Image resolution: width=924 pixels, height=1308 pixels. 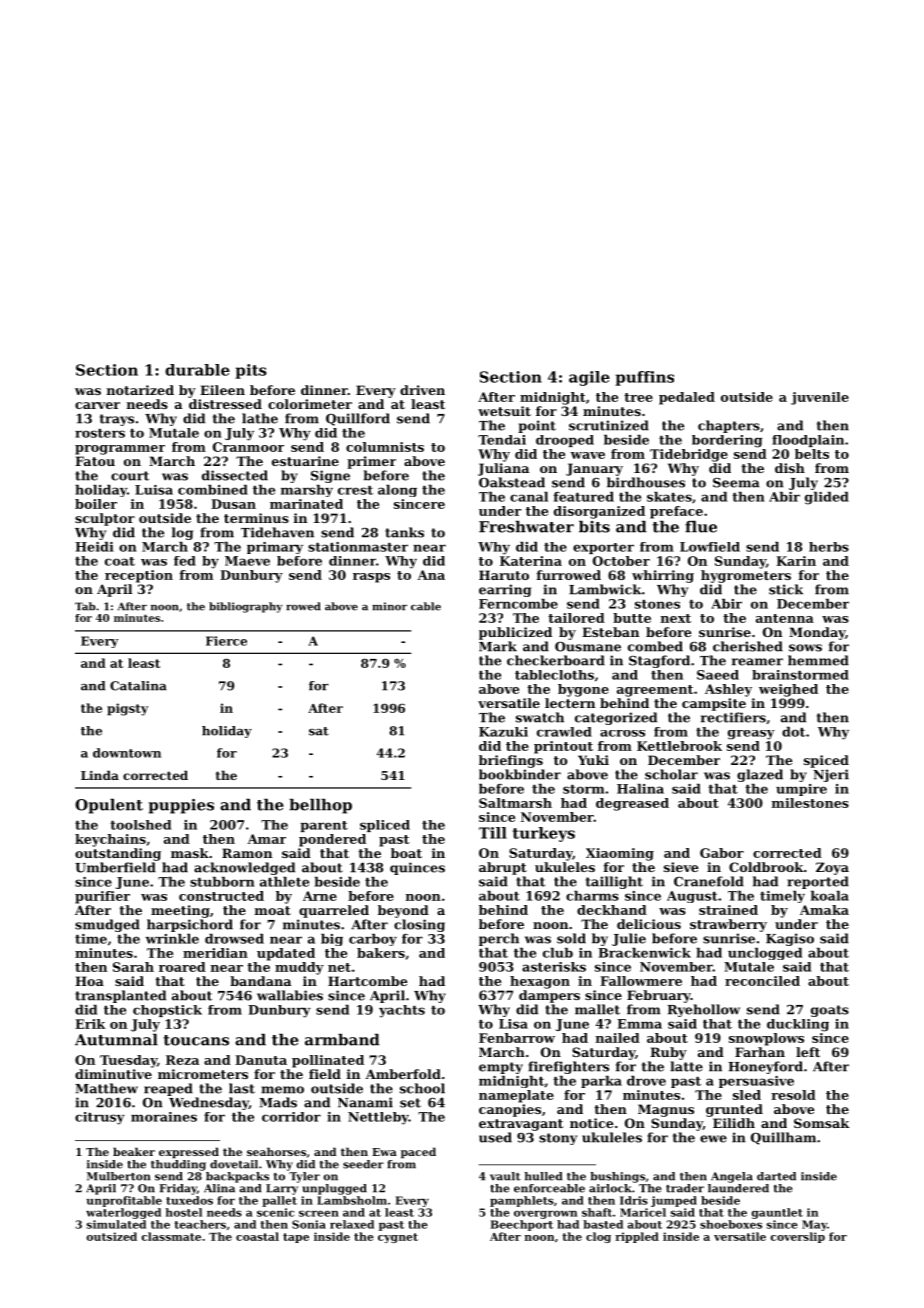 I want to click on cygnet, so click(x=398, y=1238).
